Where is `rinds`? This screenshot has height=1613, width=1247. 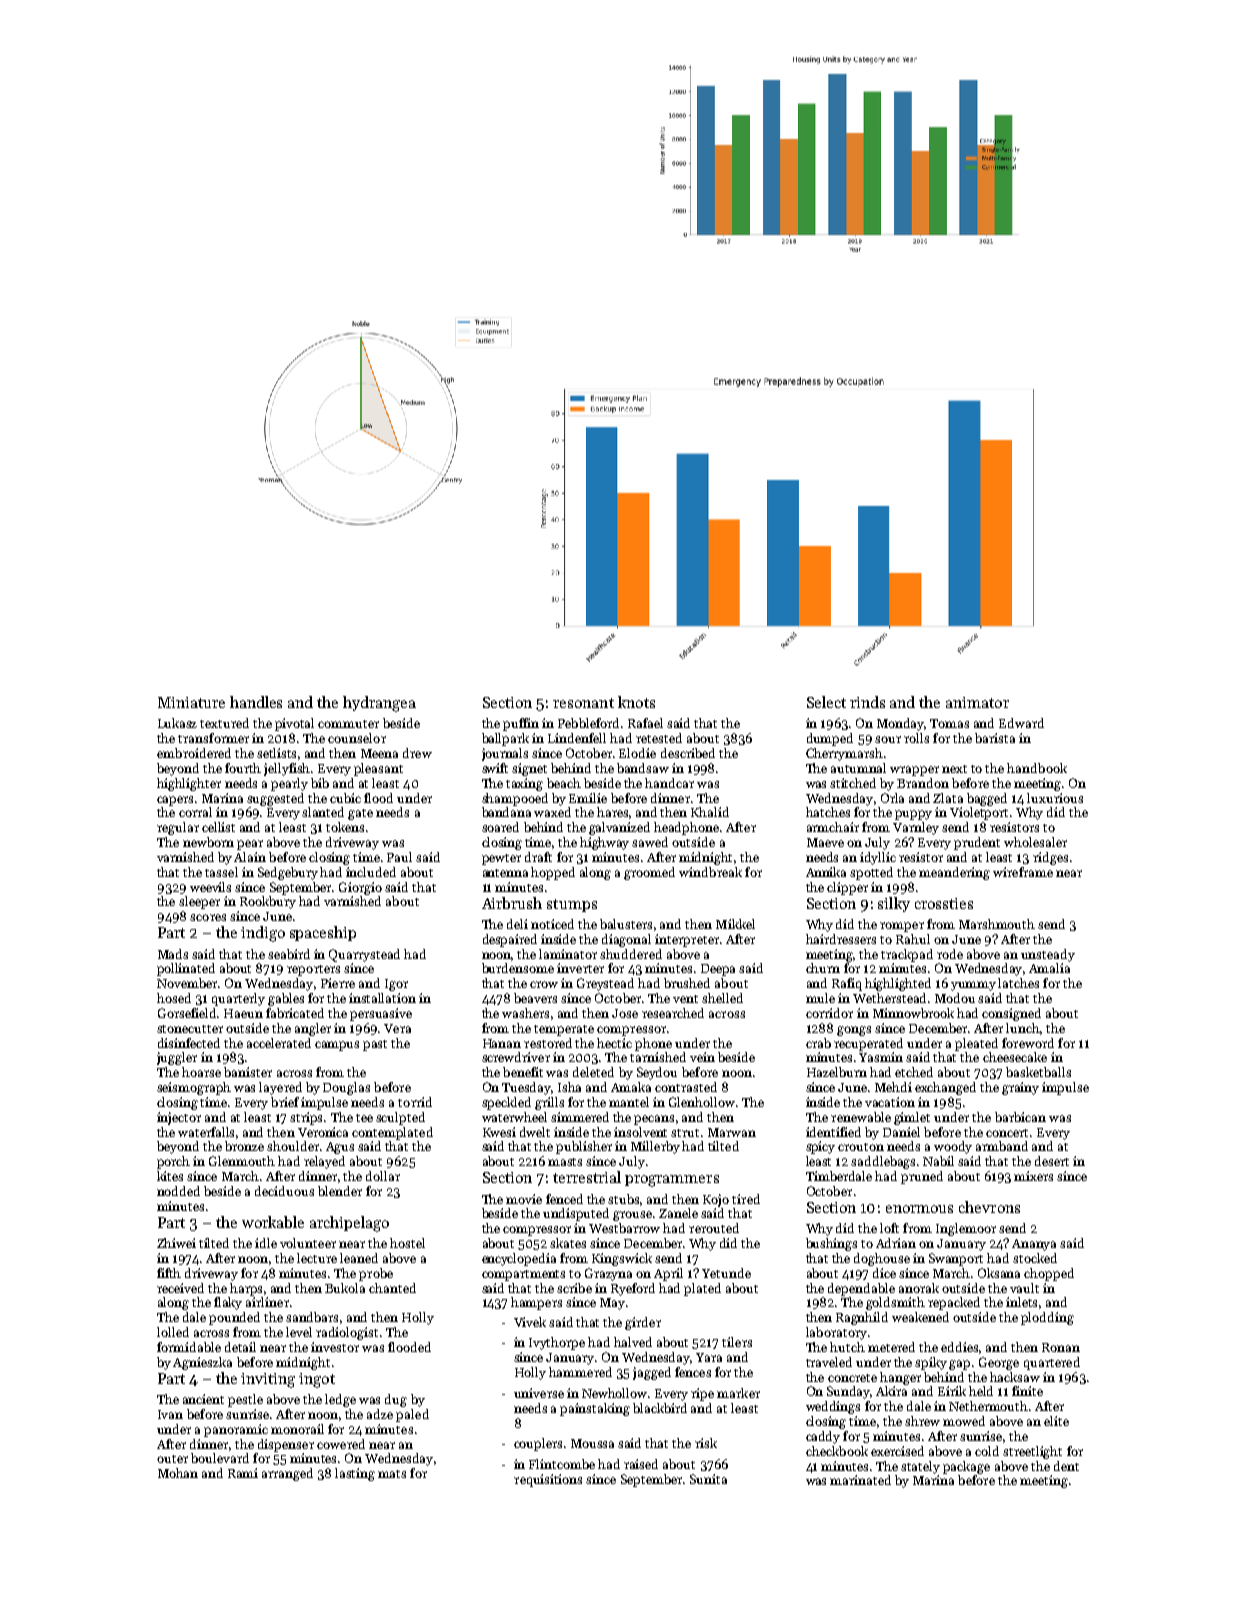 rinds is located at coordinates (867, 702).
